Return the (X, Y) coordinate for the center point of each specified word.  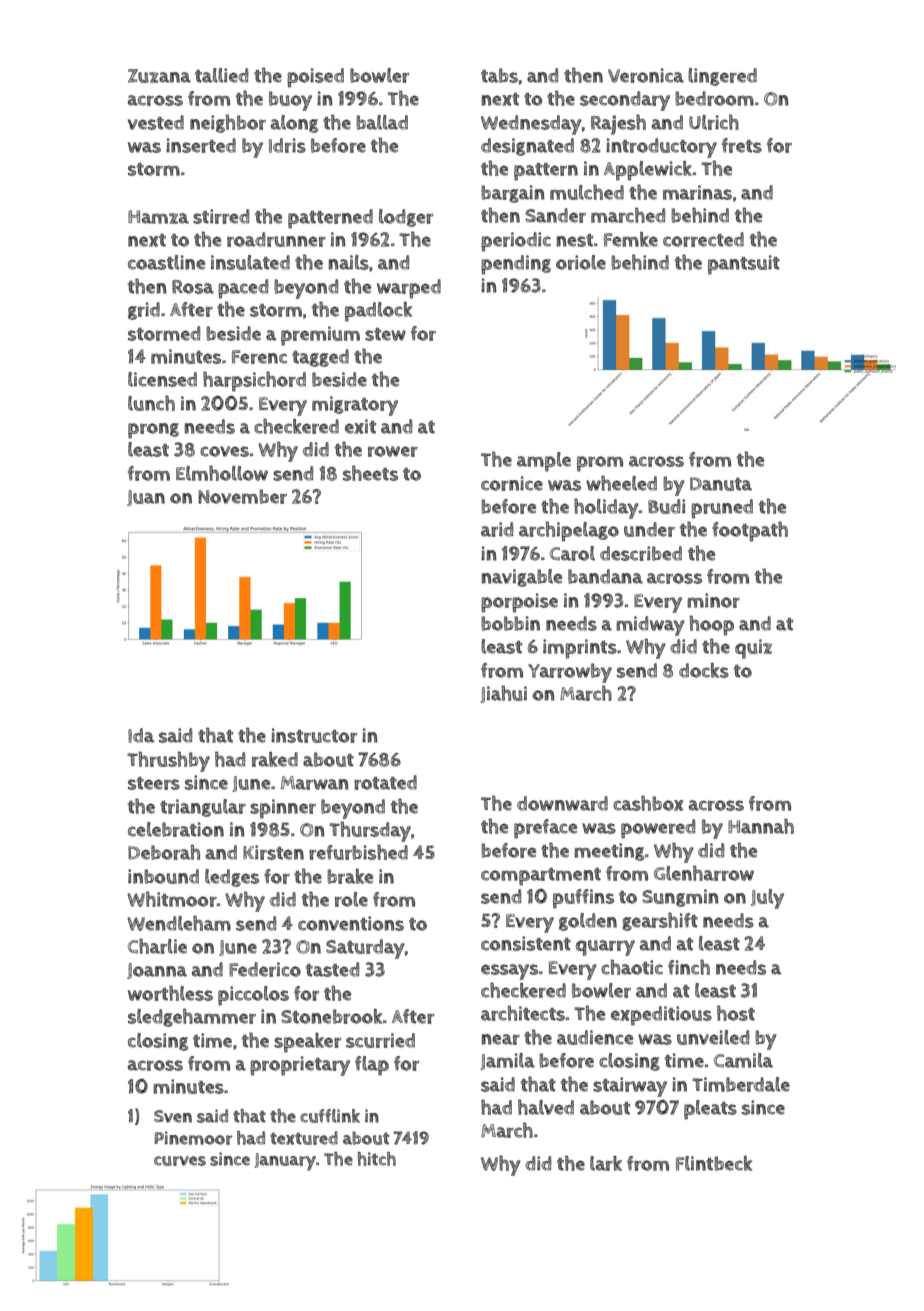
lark (606, 1163)
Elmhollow (222, 473)
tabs (499, 75)
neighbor (228, 123)
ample (544, 462)
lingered (722, 77)
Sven (173, 1116)
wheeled (621, 483)
